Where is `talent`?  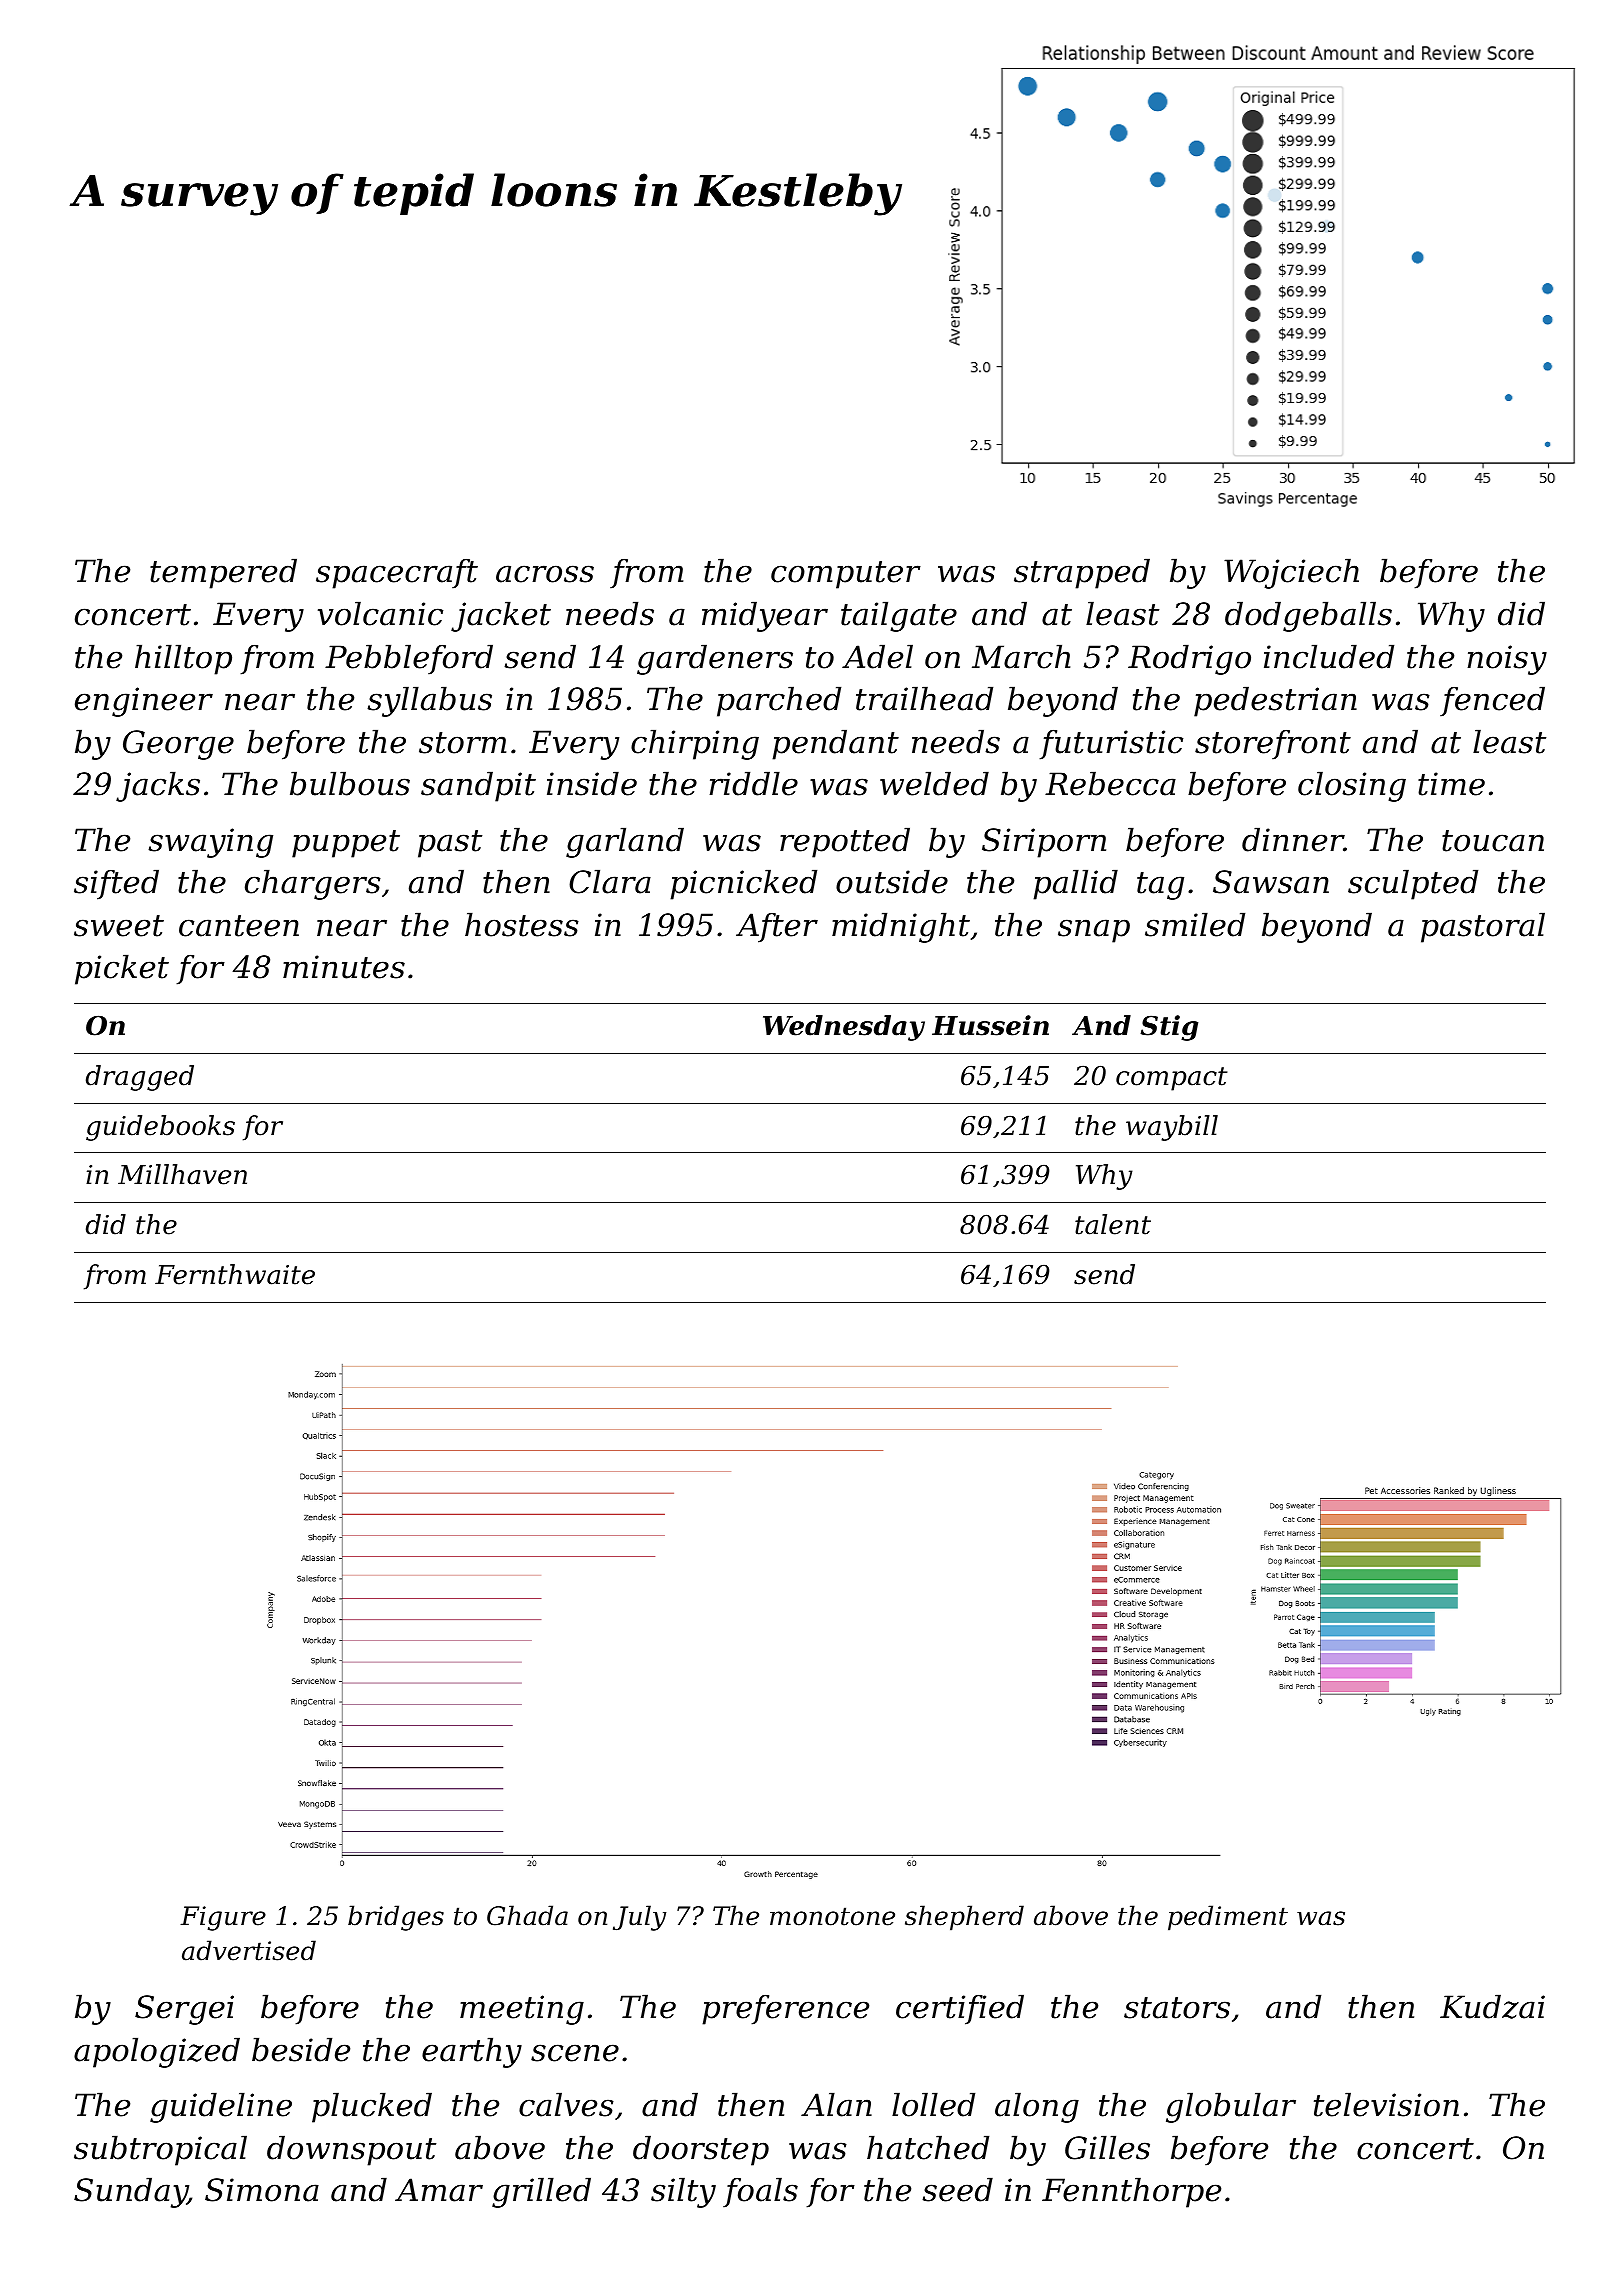
talent is located at coordinates (1113, 1224).
